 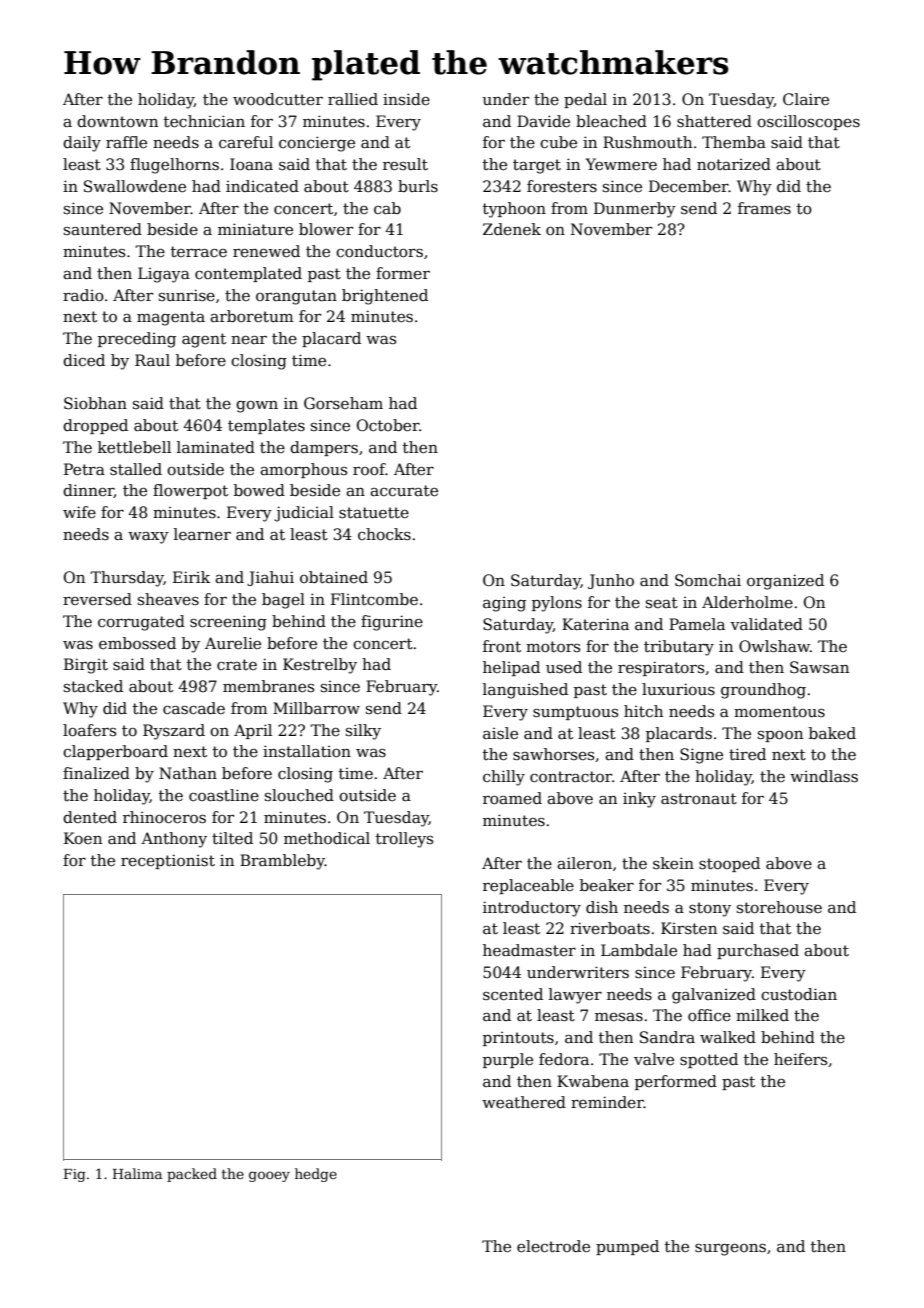 I want to click on terrace, so click(x=199, y=251).
